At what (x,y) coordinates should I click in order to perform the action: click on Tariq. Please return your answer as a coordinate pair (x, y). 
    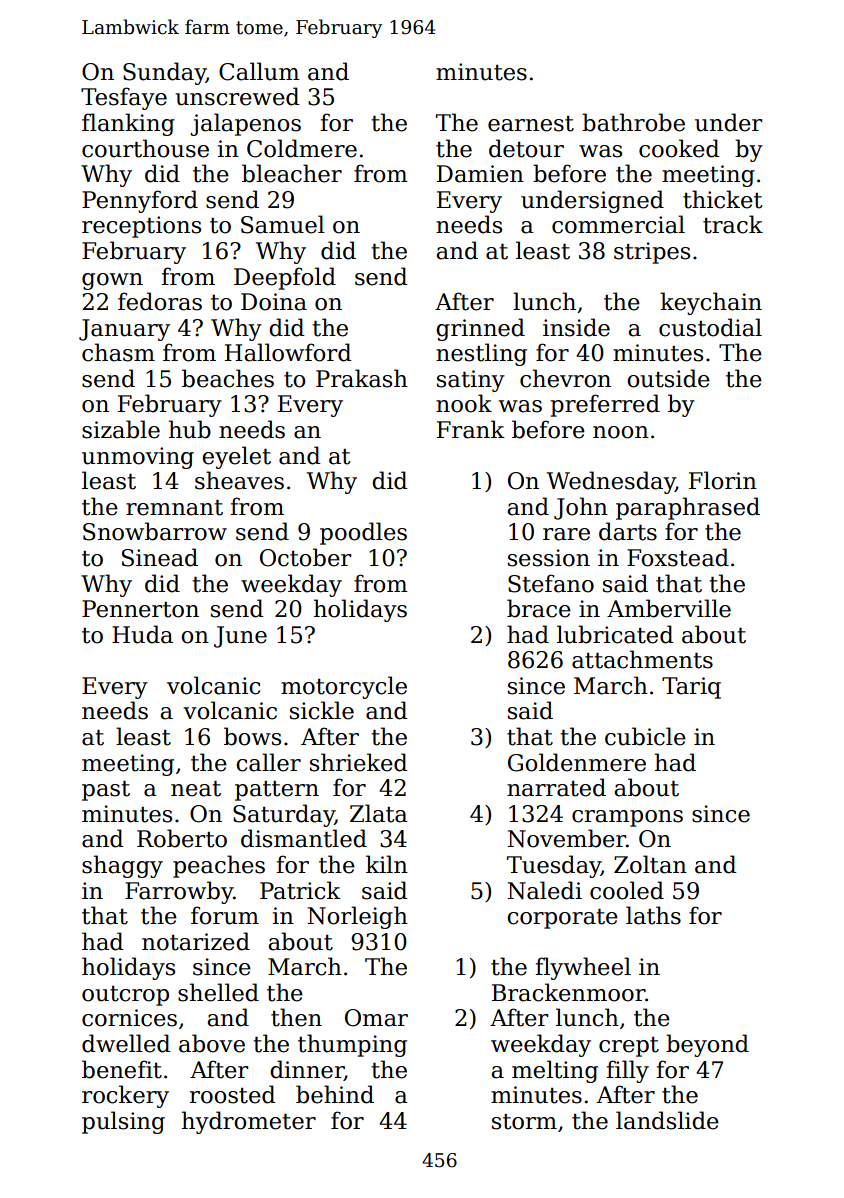
    Looking at the image, I should click on (691, 688).
